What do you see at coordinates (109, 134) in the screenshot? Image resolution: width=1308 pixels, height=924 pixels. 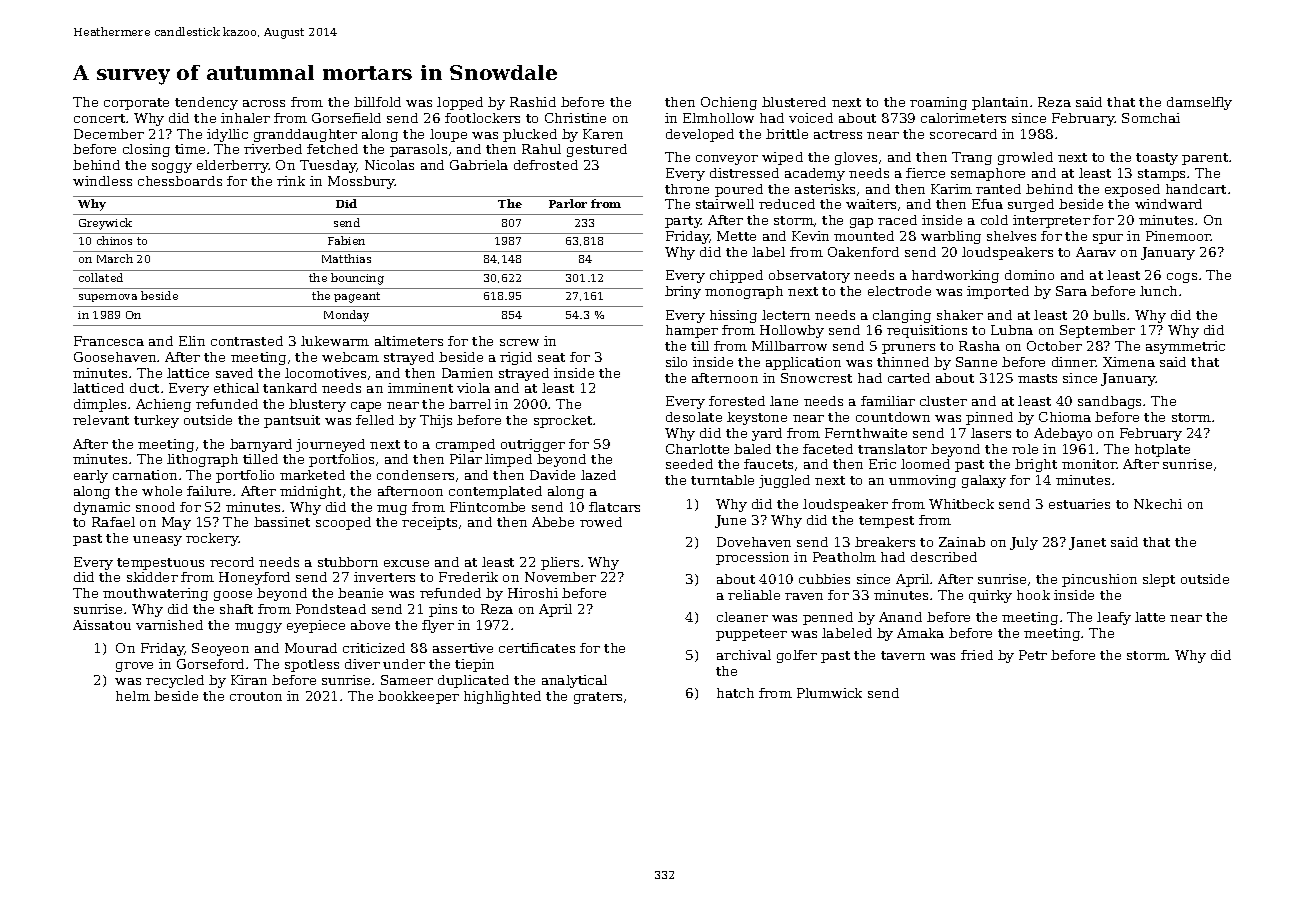 I see `December` at bounding box center [109, 134].
